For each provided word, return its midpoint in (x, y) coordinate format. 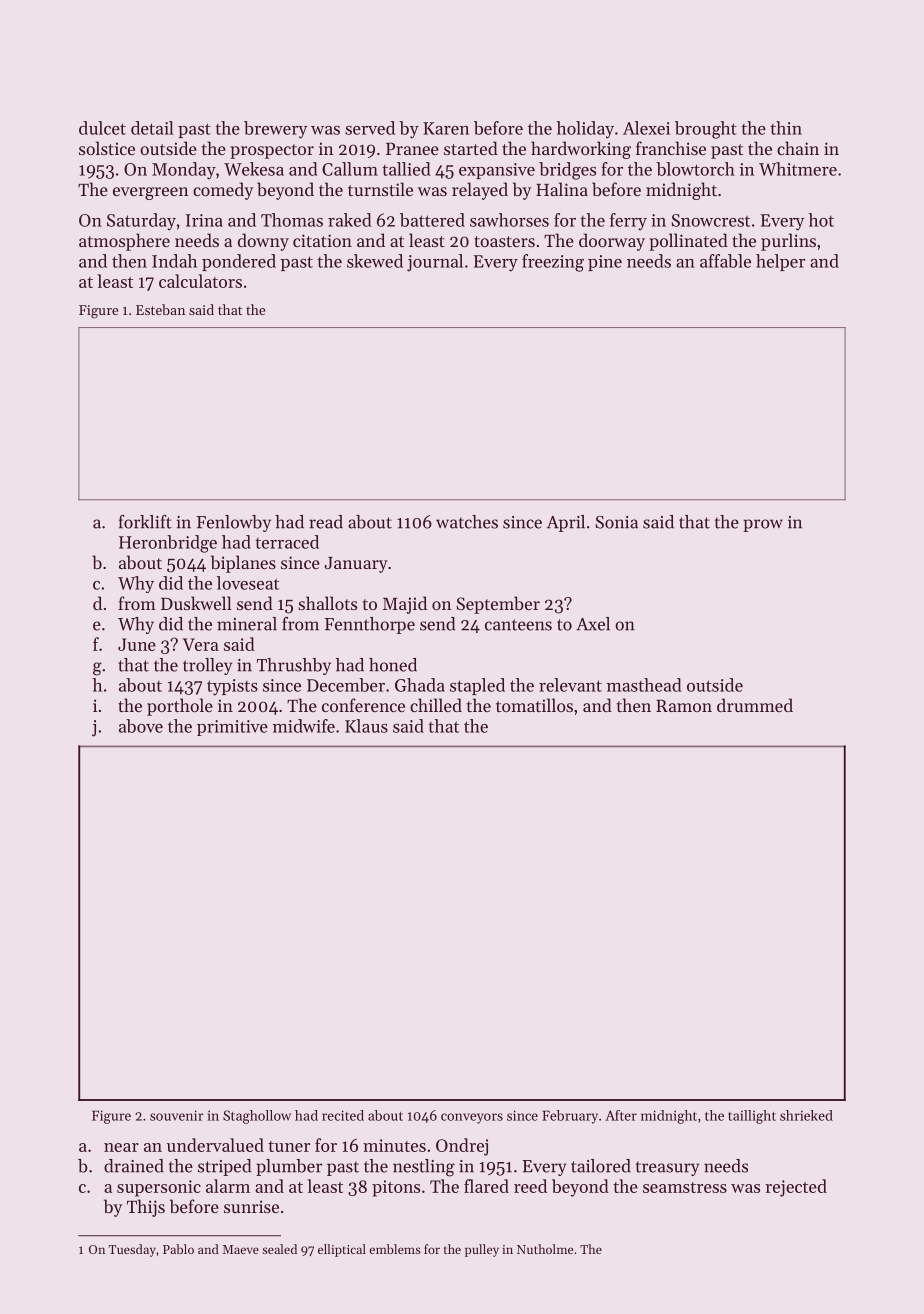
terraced (287, 542)
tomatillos (534, 705)
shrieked (806, 1115)
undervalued (215, 1145)
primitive (232, 728)
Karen (446, 128)
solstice (107, 148)
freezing (553, 263)
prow (763, 525)
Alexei (646, 128)
